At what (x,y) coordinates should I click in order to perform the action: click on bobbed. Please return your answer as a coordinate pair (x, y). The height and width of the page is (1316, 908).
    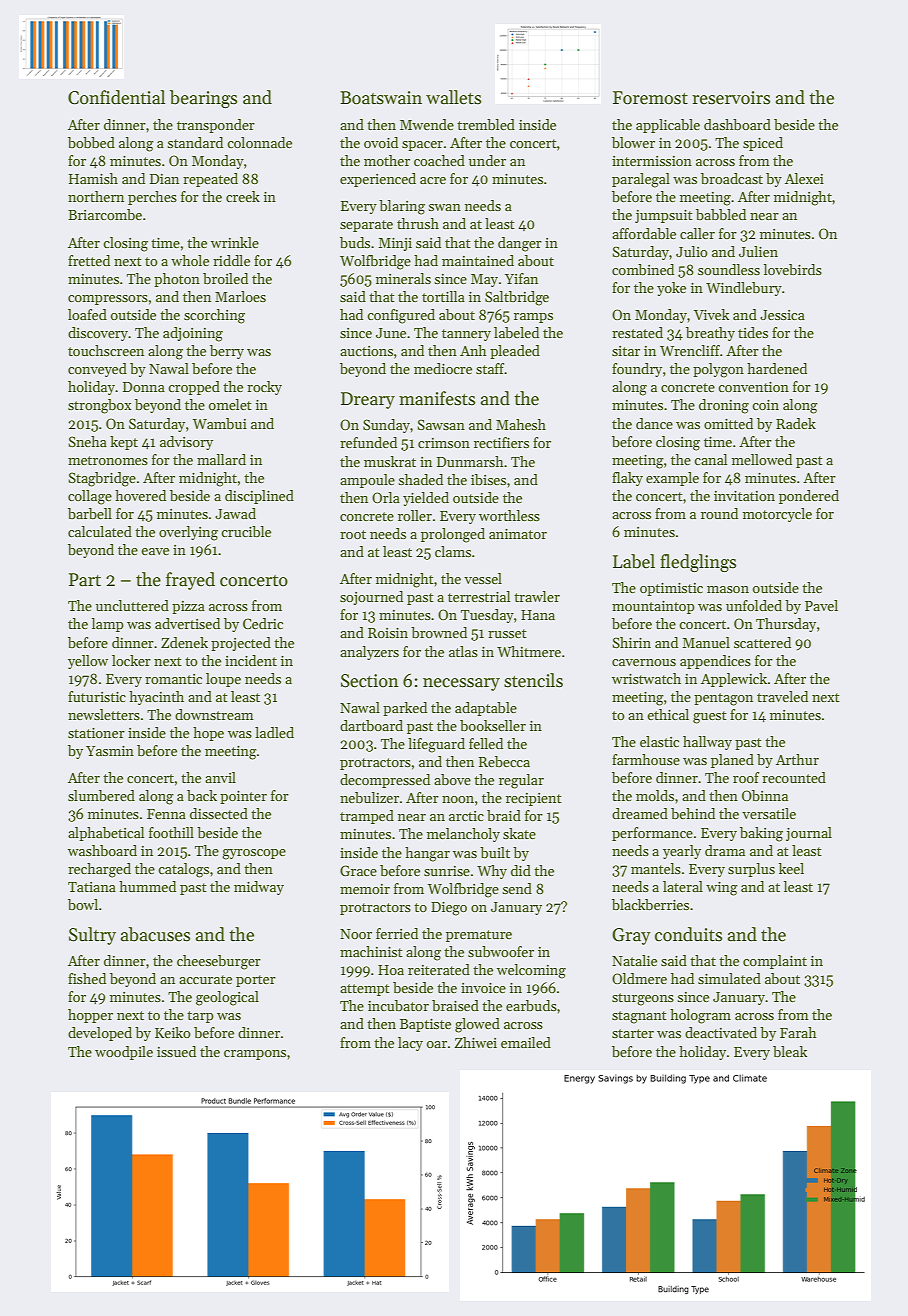
    Looking at the image, I should click on (91, 142).
